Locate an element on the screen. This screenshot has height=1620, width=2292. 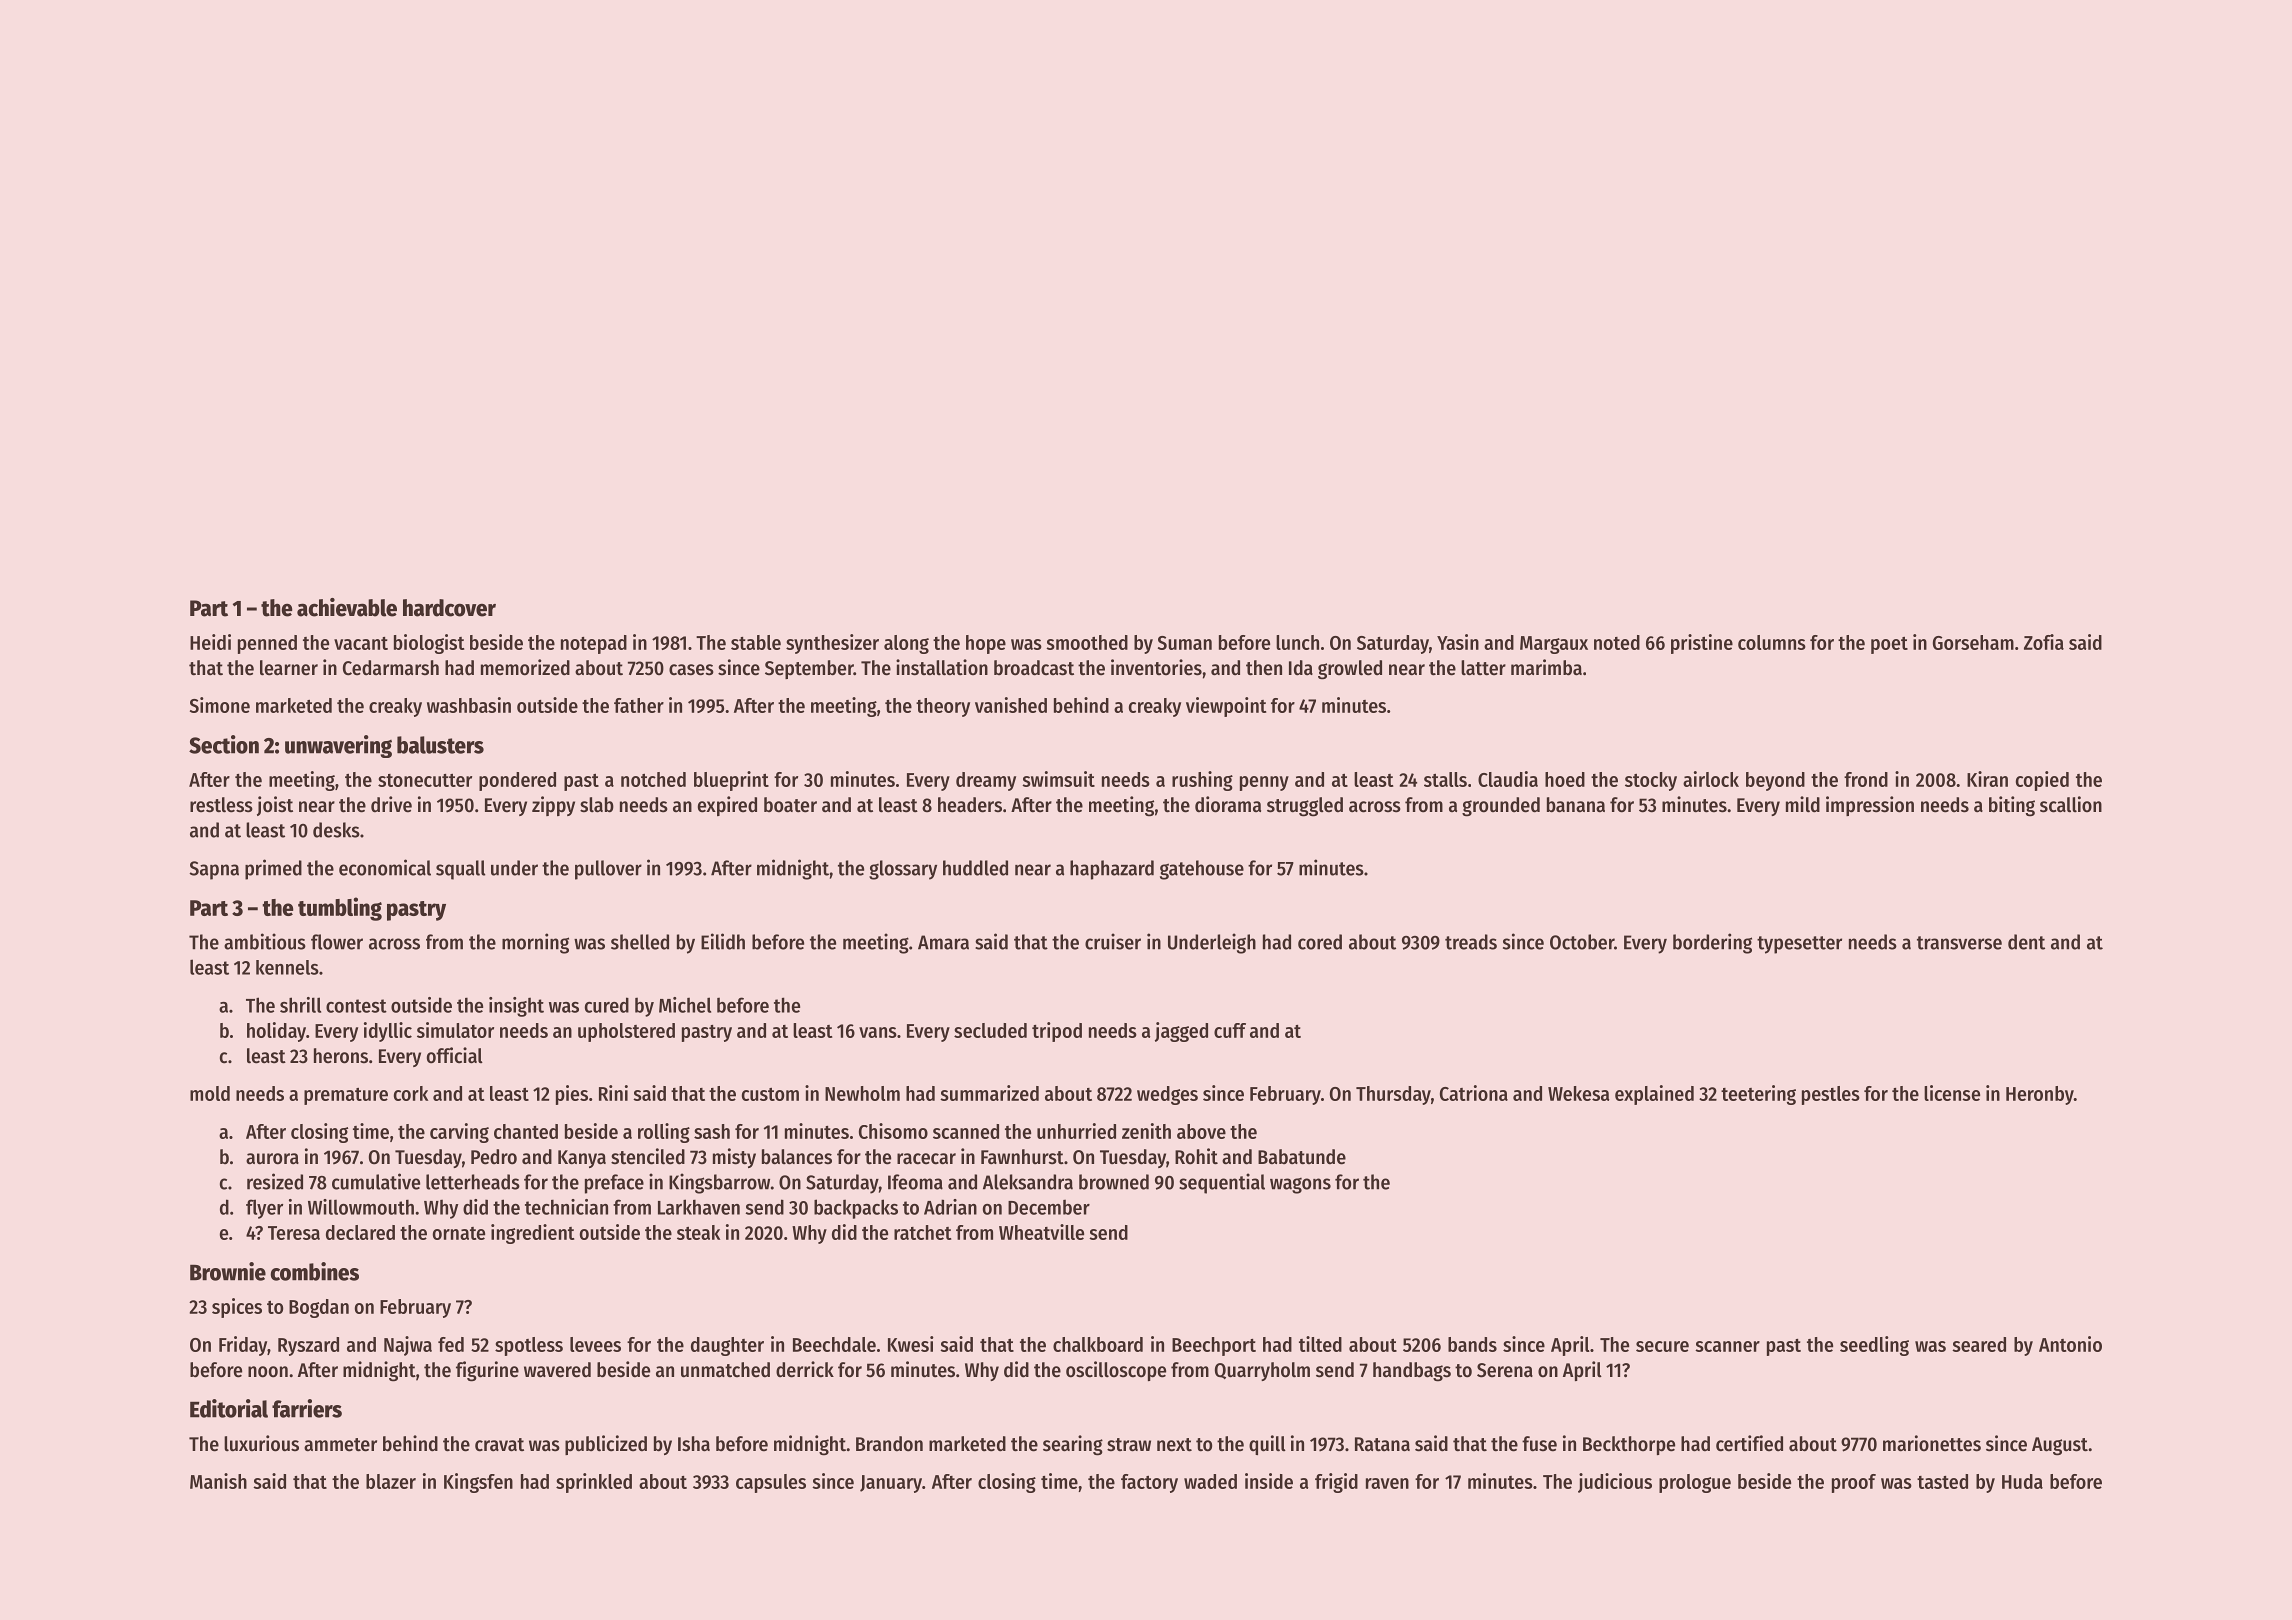
seedling is located at coordinates (1874, 1346).
